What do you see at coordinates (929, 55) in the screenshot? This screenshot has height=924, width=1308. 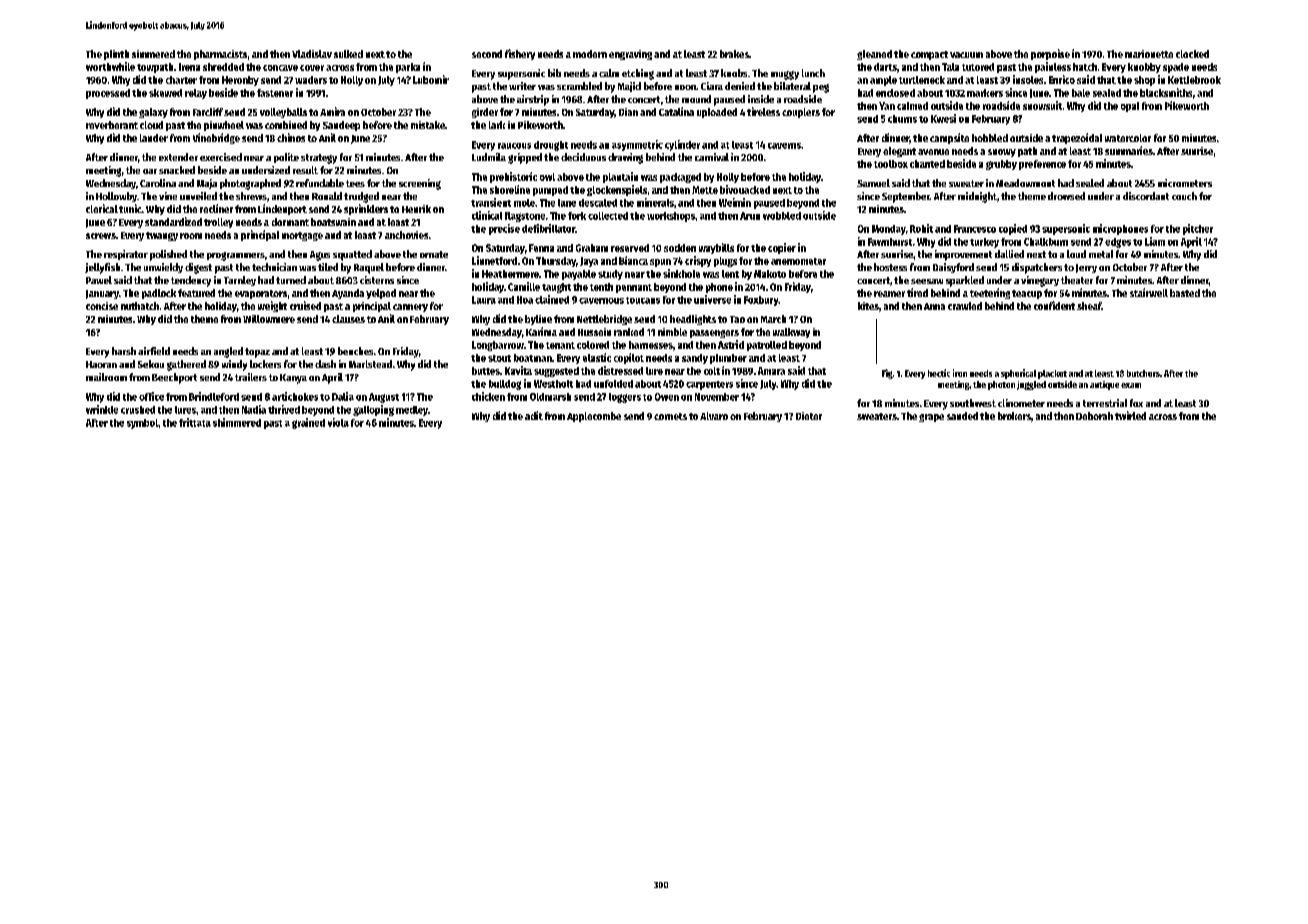 I see `compact` at bounding box center [929, 55].
